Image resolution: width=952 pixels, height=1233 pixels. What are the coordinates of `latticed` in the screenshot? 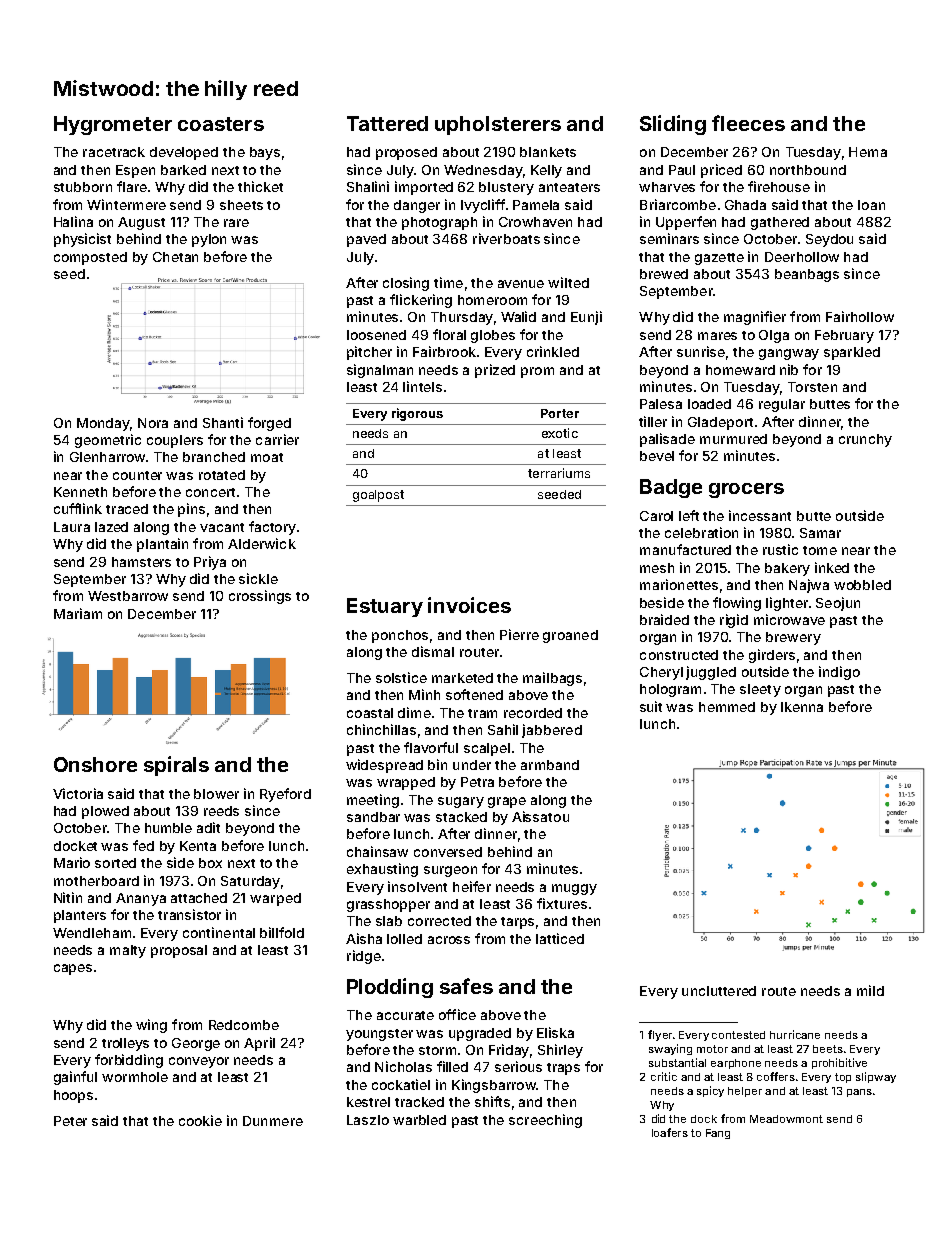 It's located at (560, 938).
